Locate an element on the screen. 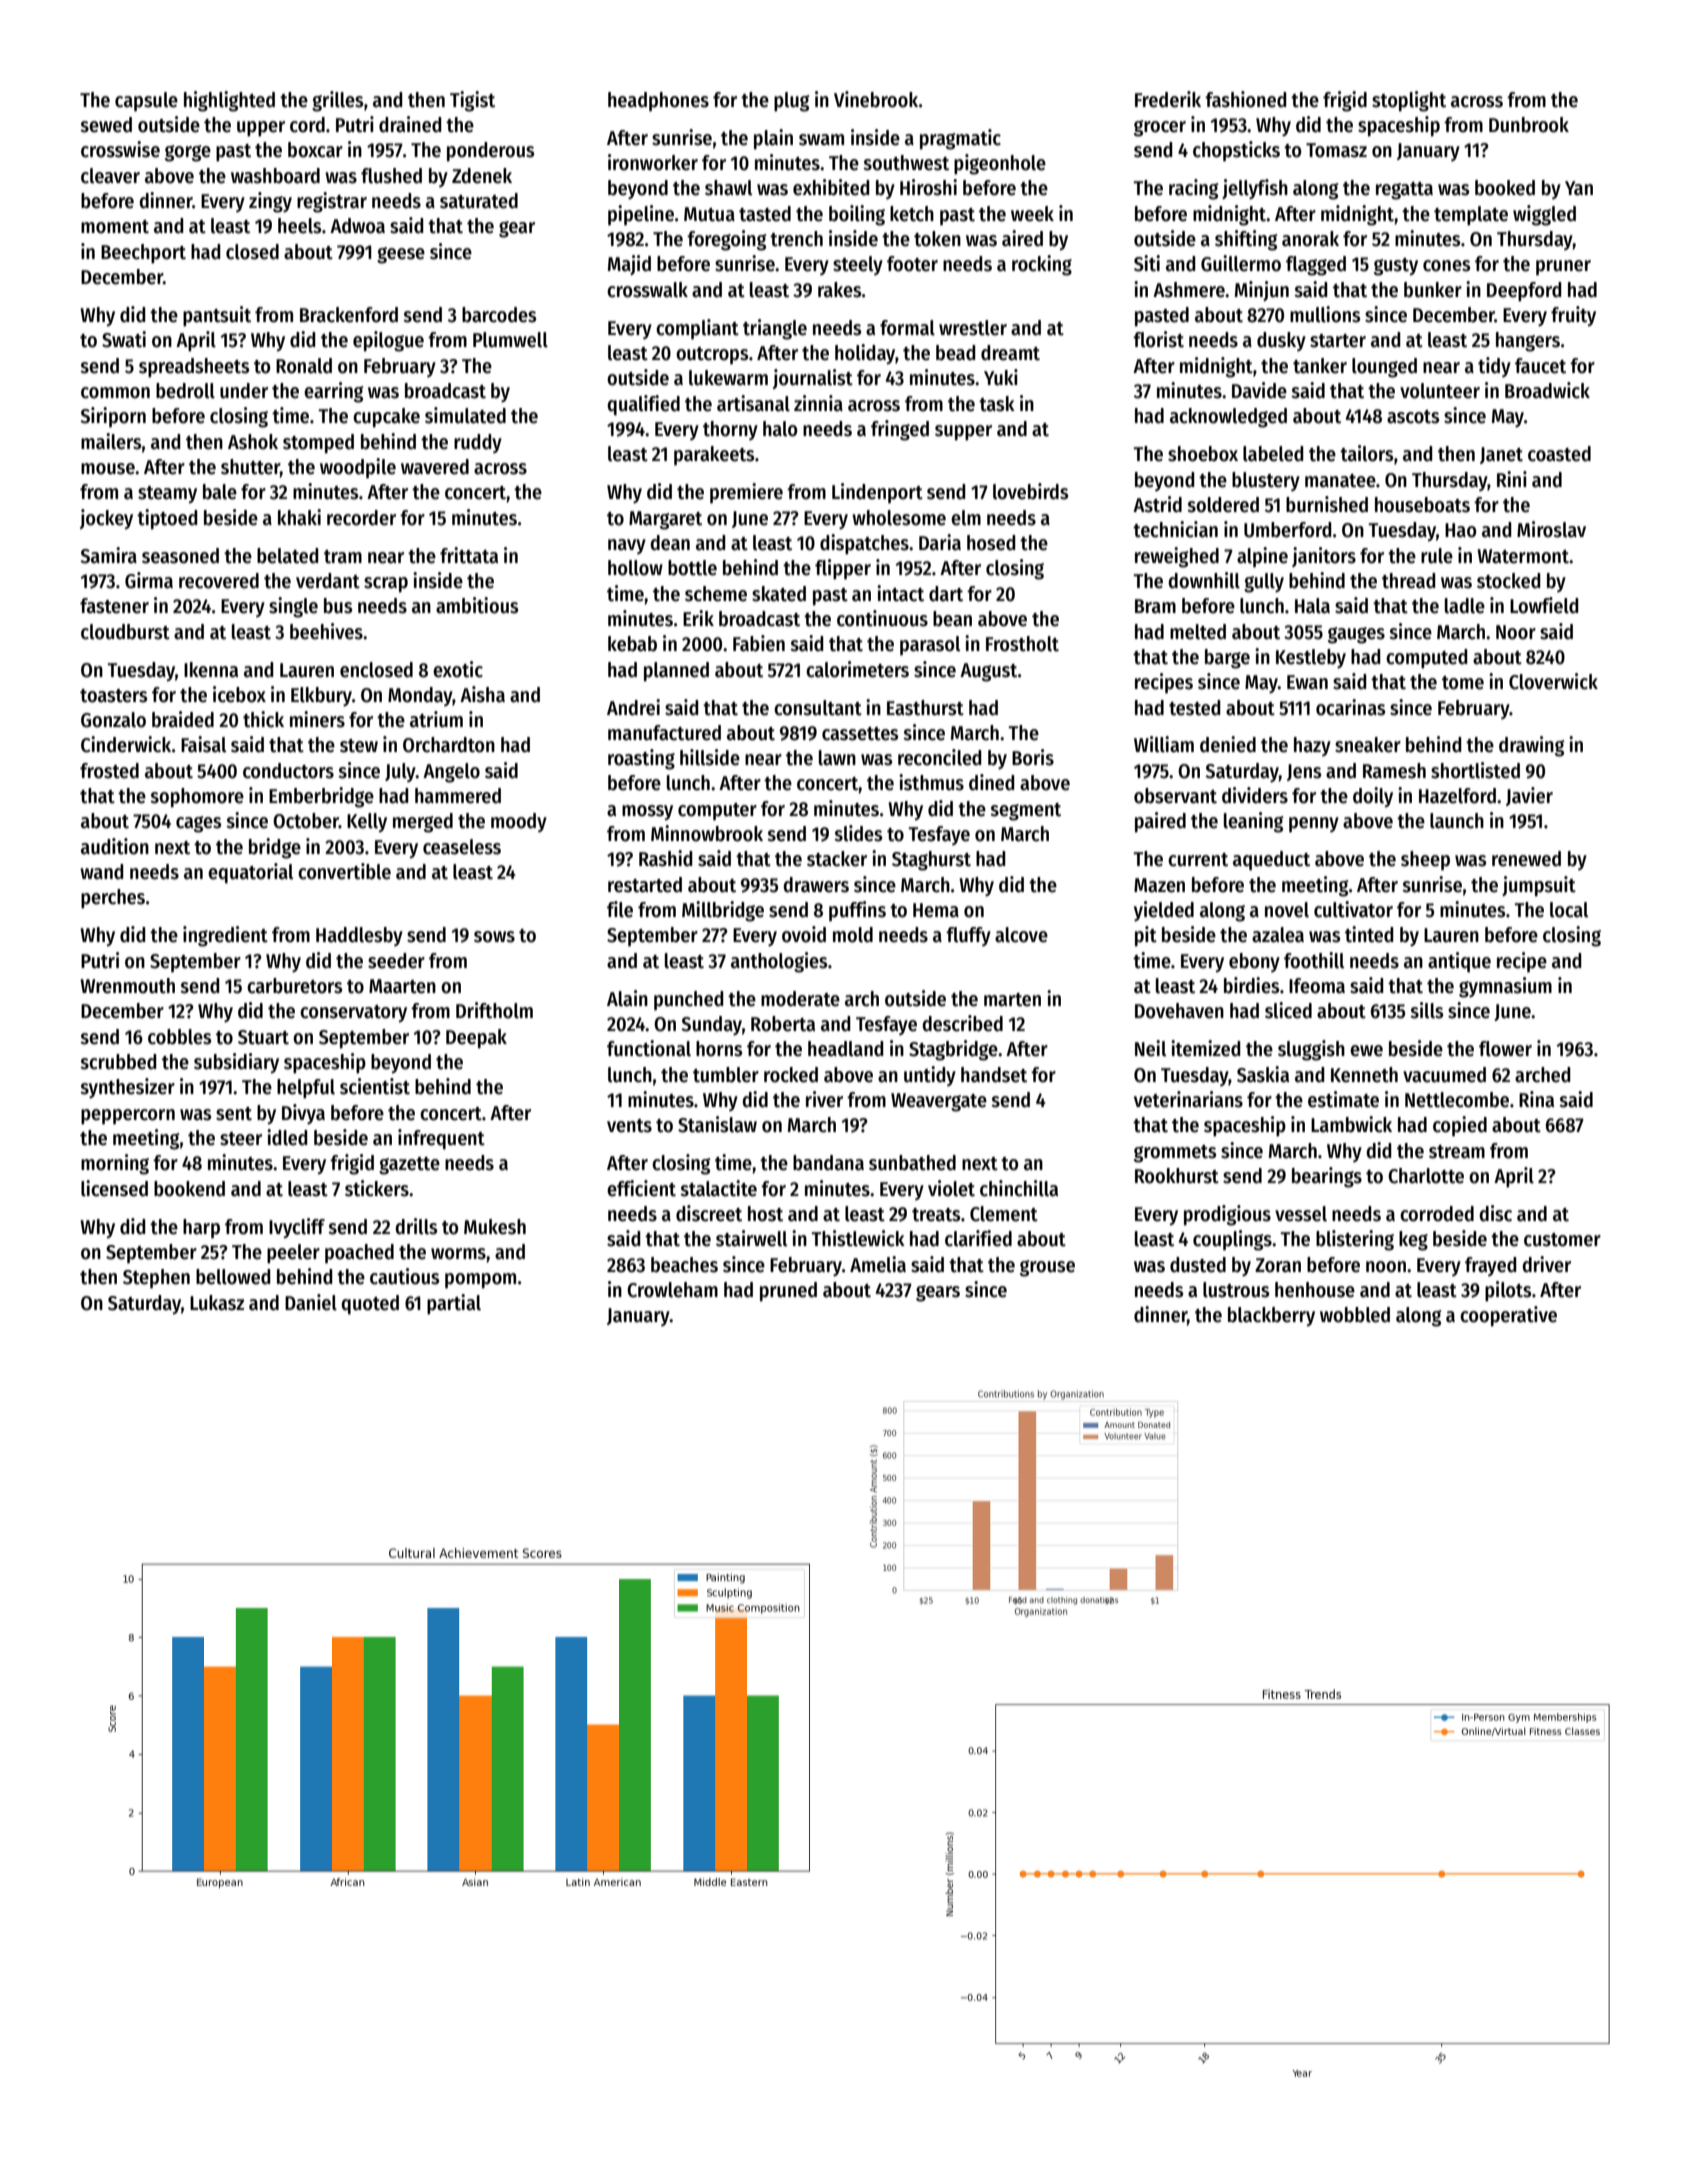 Image resolution: width=1683 pixels, height=2178 pixels. Angelo is located at coordinates (451, 773).
